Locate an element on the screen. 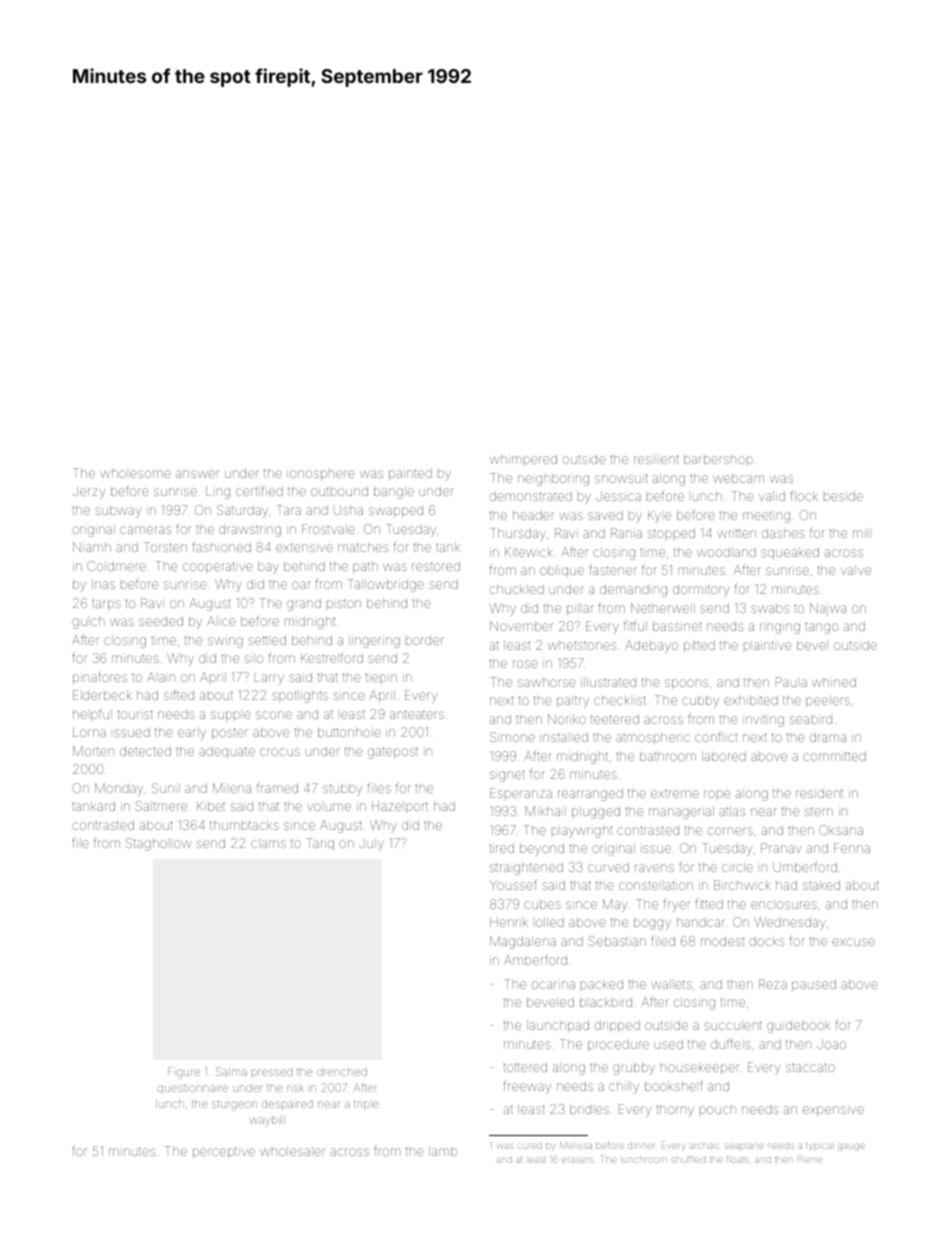 The width and height of the screenshot is (952, 1233). anteaters is located at coordinates (417, 714).
